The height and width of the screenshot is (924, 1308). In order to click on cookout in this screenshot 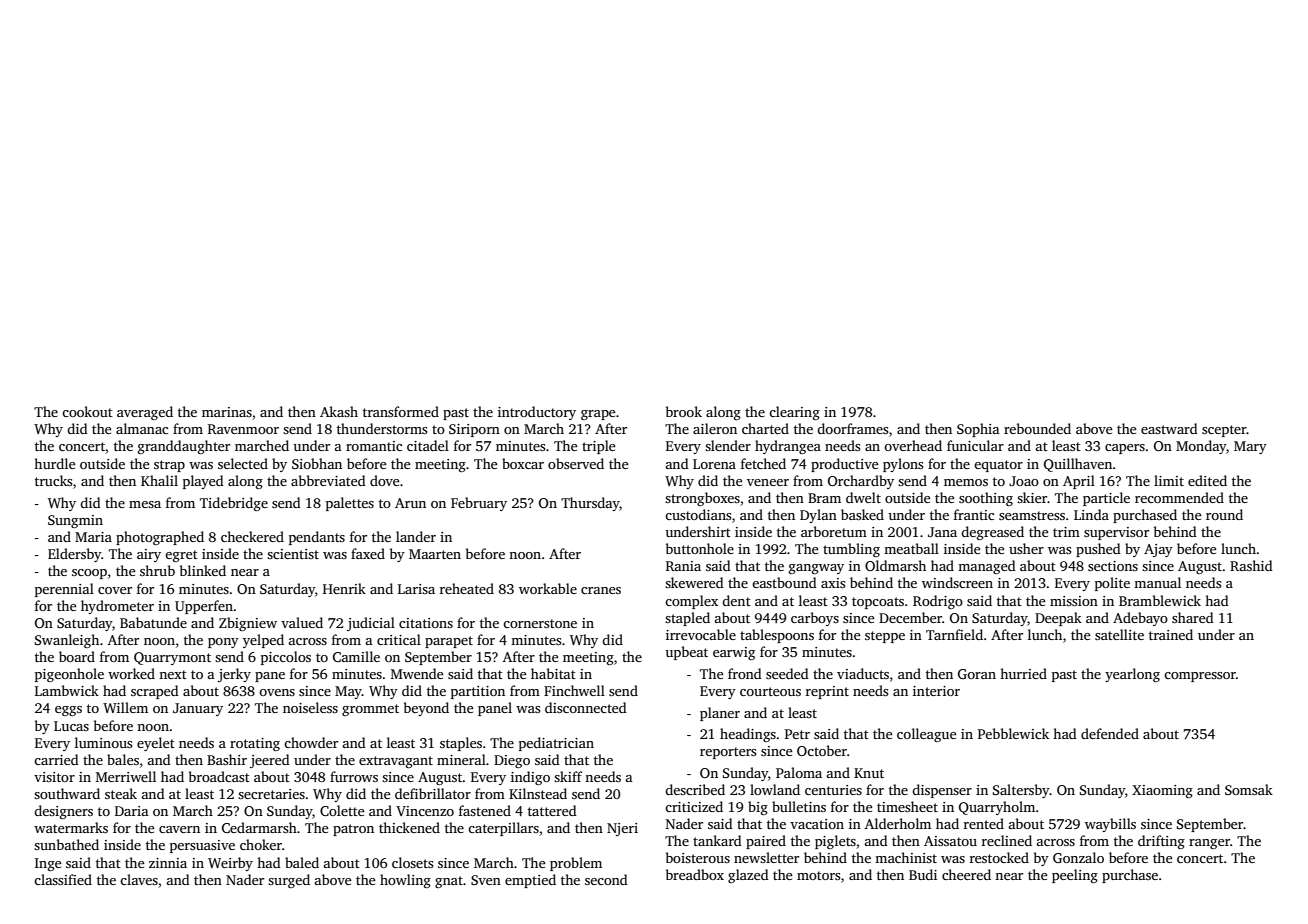, I will do `click(87, 411)`.
